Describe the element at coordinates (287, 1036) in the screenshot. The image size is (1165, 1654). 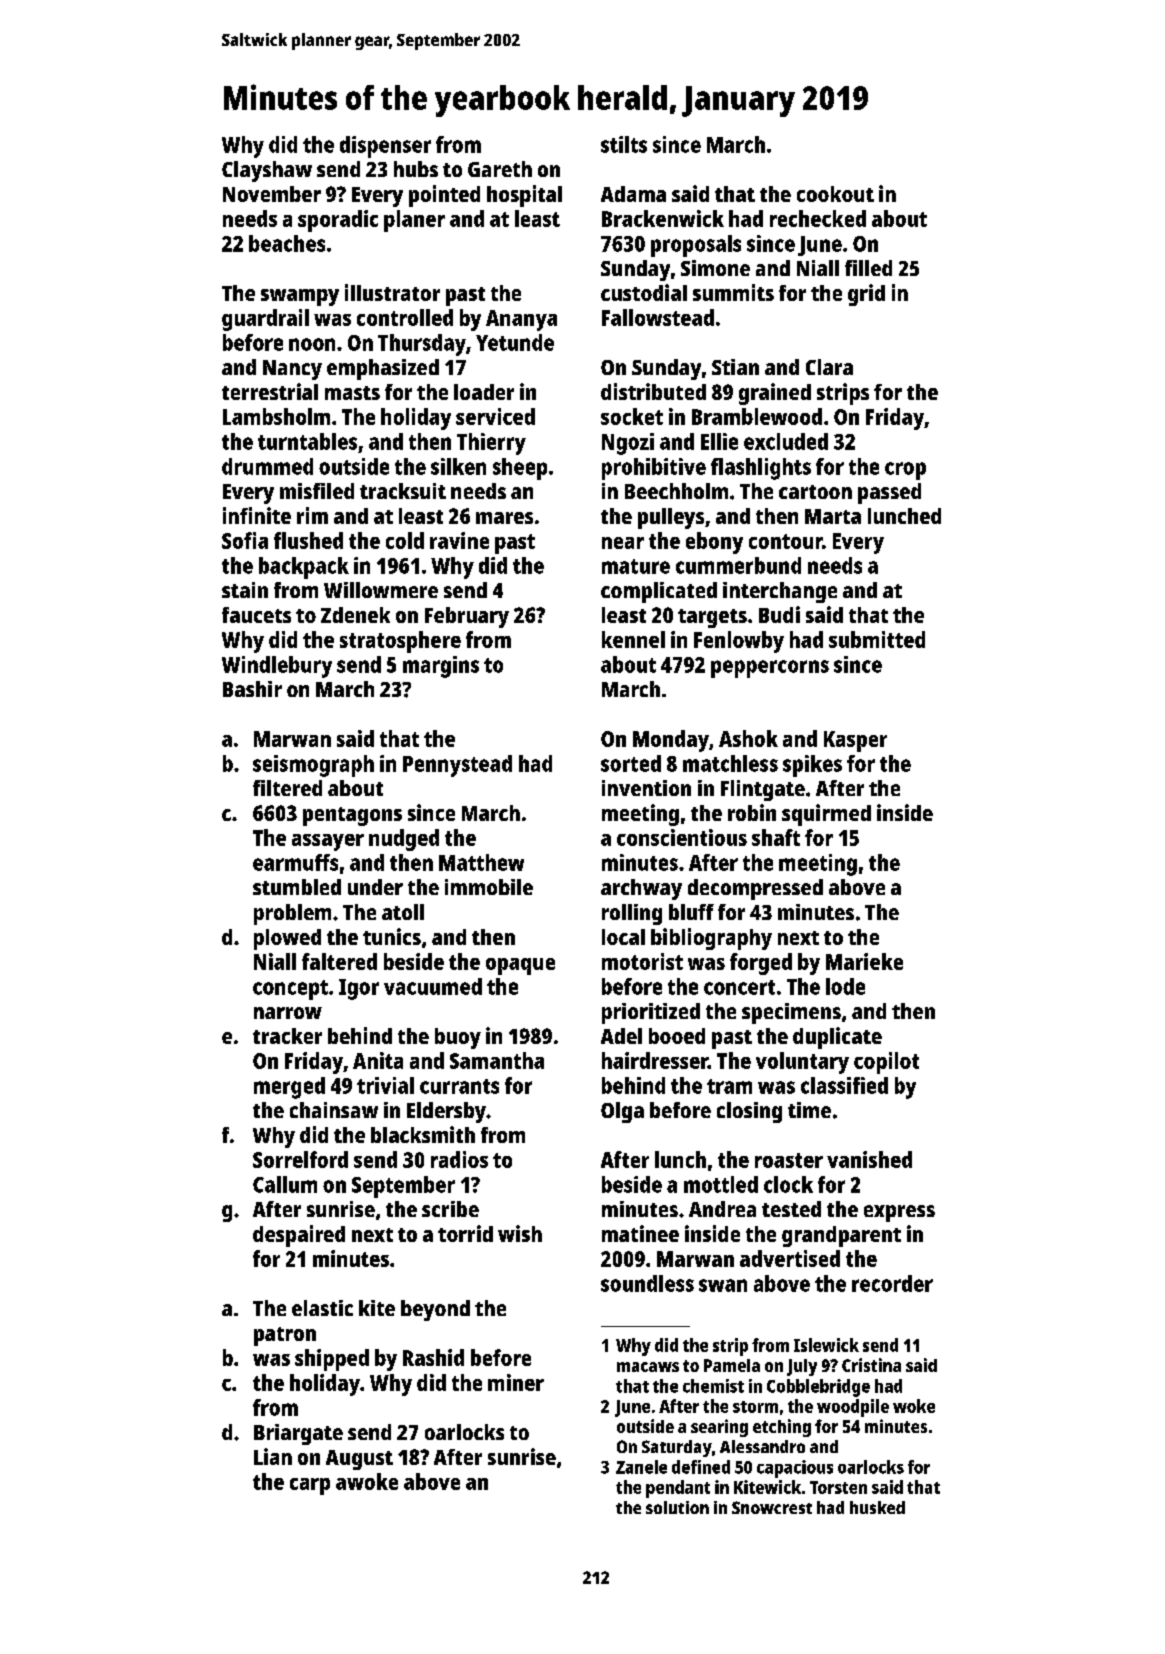
I see `tracker` at that location.
